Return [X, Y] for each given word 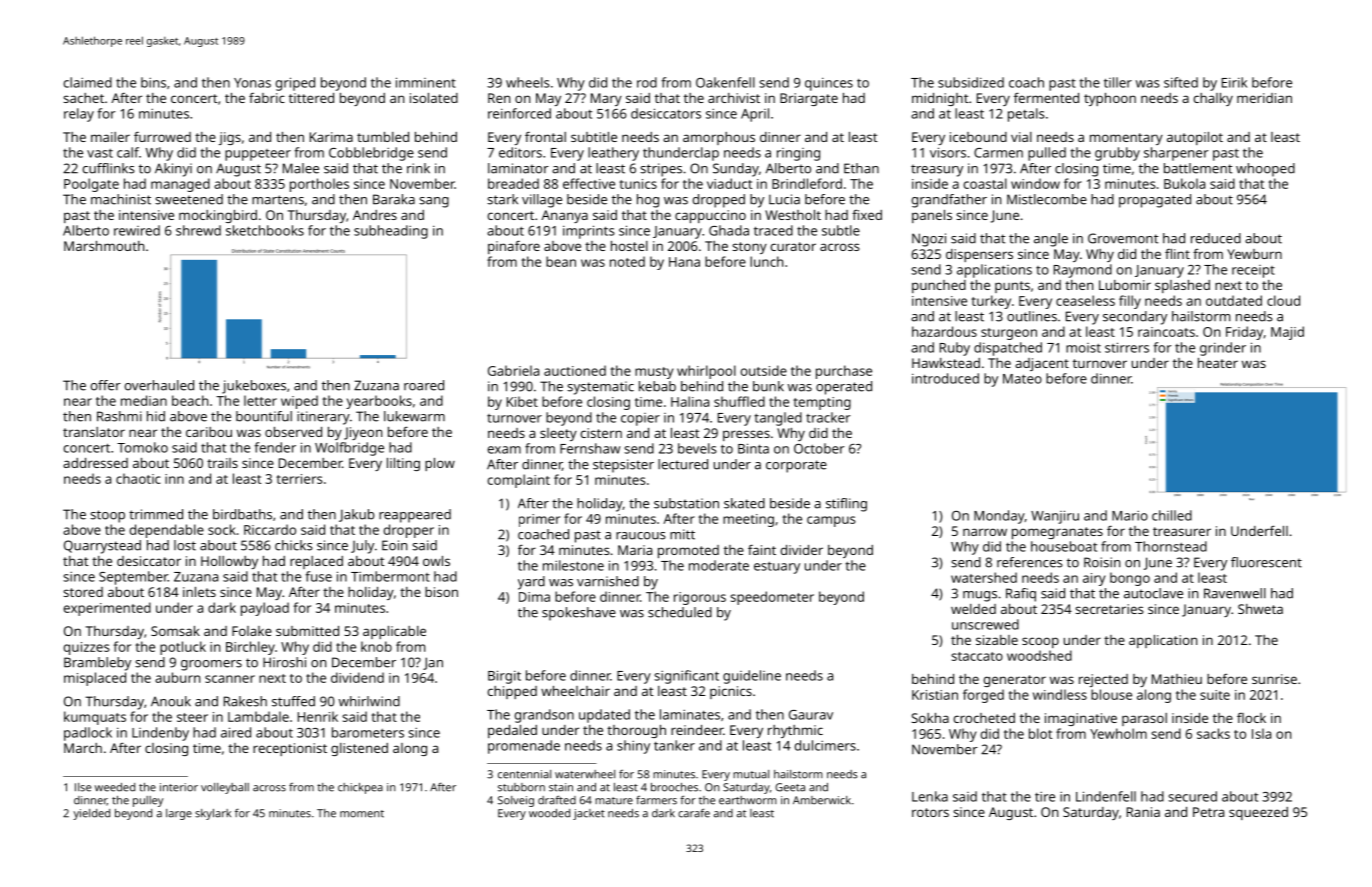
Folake [252, 631]
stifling [846, 505]
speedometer [772, 598]
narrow [985, 532]
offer [106, 385]
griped [295, 84]
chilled [1172, 515]
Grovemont [1123, 238]
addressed [95, 463]
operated [844, 388]
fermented [1046, 98]
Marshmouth [104, 246]
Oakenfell [725, 82]
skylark [213, 814]
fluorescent [1266, 562]
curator [793, 246]
